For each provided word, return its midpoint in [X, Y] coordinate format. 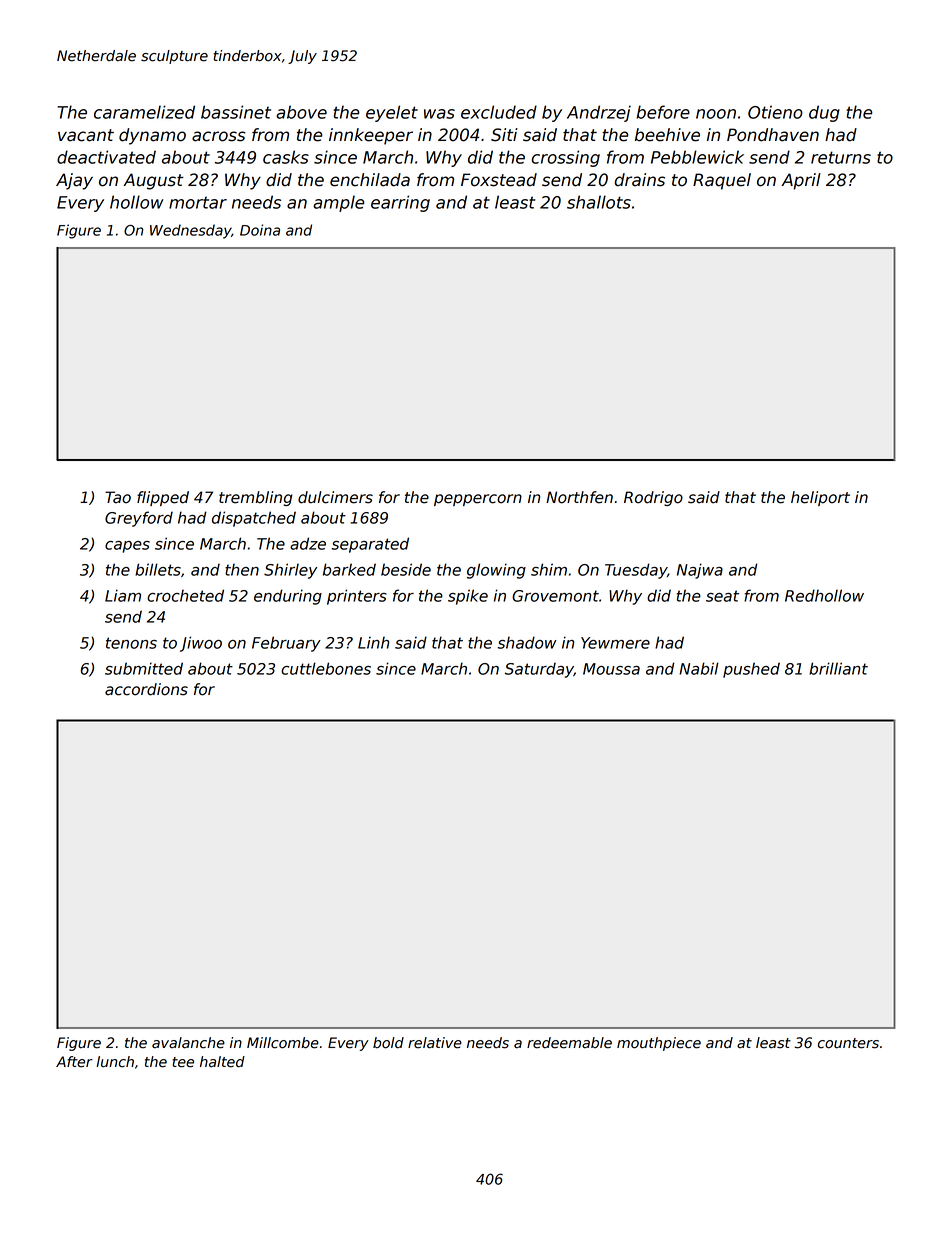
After [74, 1062]
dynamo [152, 136]
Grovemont [555, 596]
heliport [820, 498]
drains [639, 180]
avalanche [188, 1043]
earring [400, 203]
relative [435, 1043]
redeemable [569, 1043]
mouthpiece [659, 1044]
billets [158, 569]
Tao [118, 497]
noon [716, 114]
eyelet [392, 113]
